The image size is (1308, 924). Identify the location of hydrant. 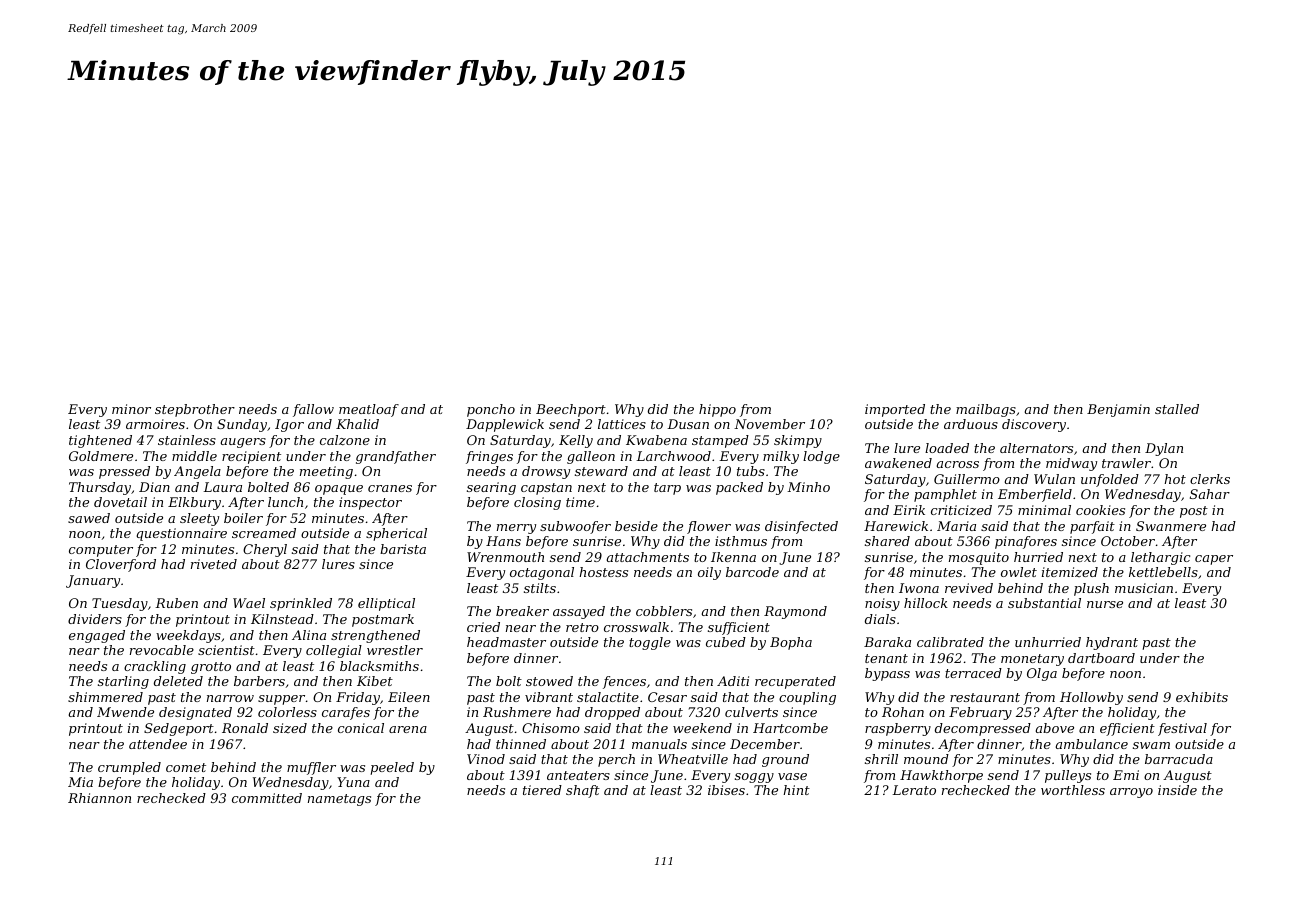
(1112, 643).
